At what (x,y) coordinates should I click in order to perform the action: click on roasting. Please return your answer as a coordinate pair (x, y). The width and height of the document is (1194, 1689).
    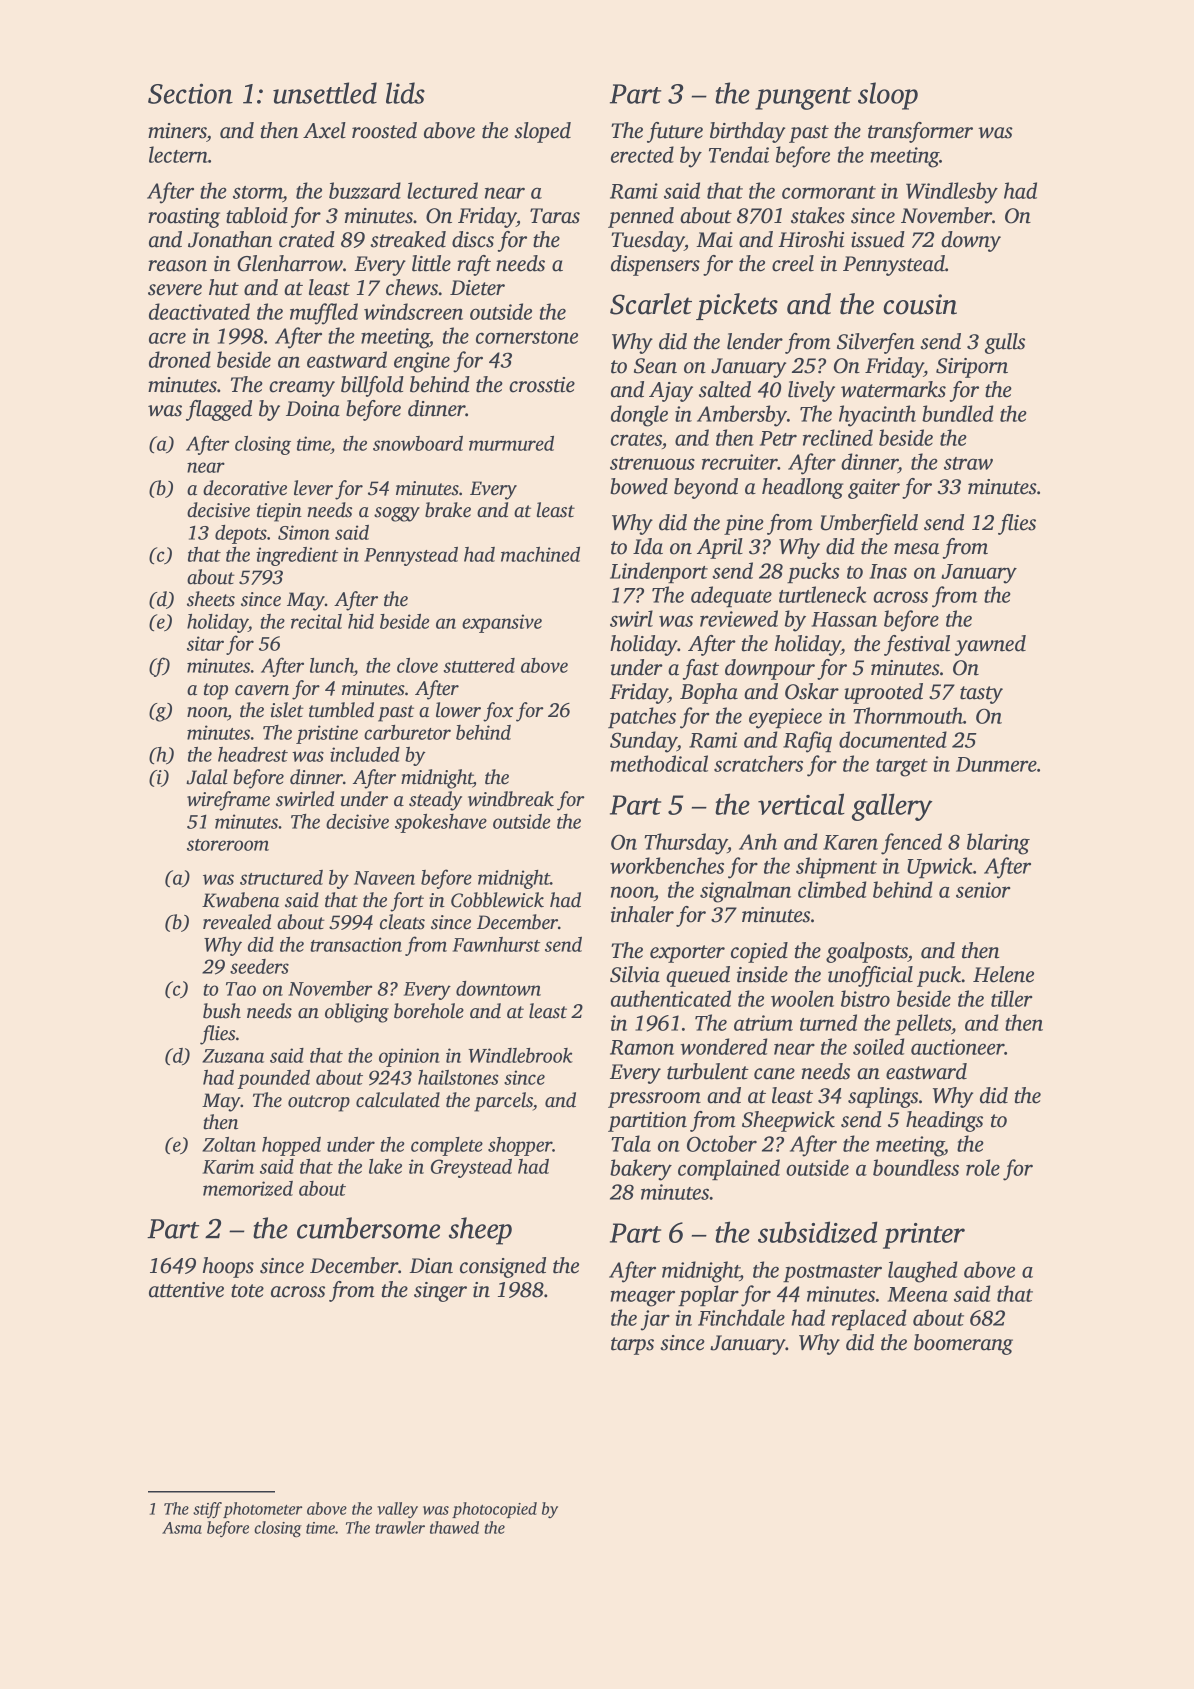
    Looking at the image, I should click on (184, 218).
